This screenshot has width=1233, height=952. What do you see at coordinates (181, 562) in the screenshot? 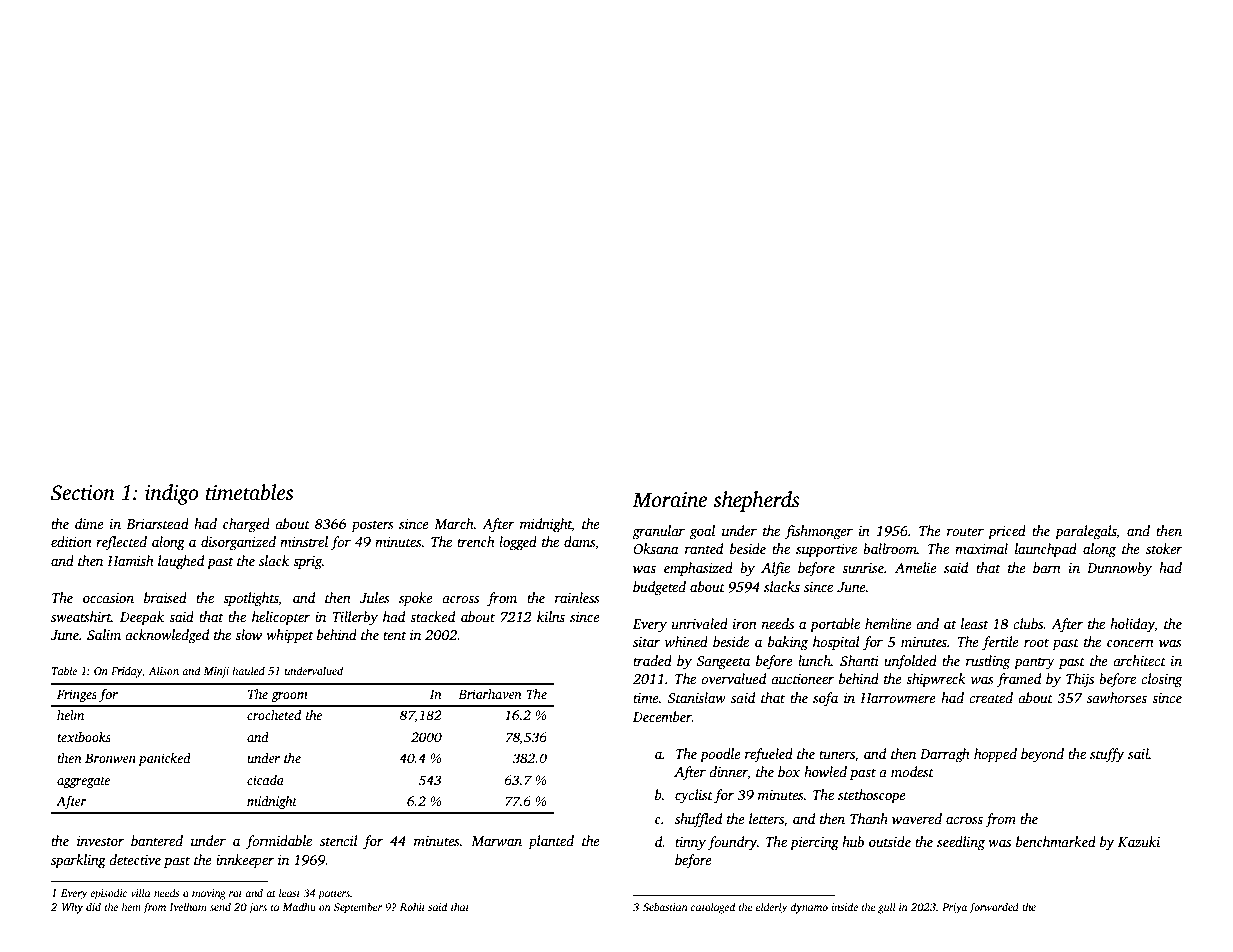
I see `laughed` at bounding box center [181, 562].
